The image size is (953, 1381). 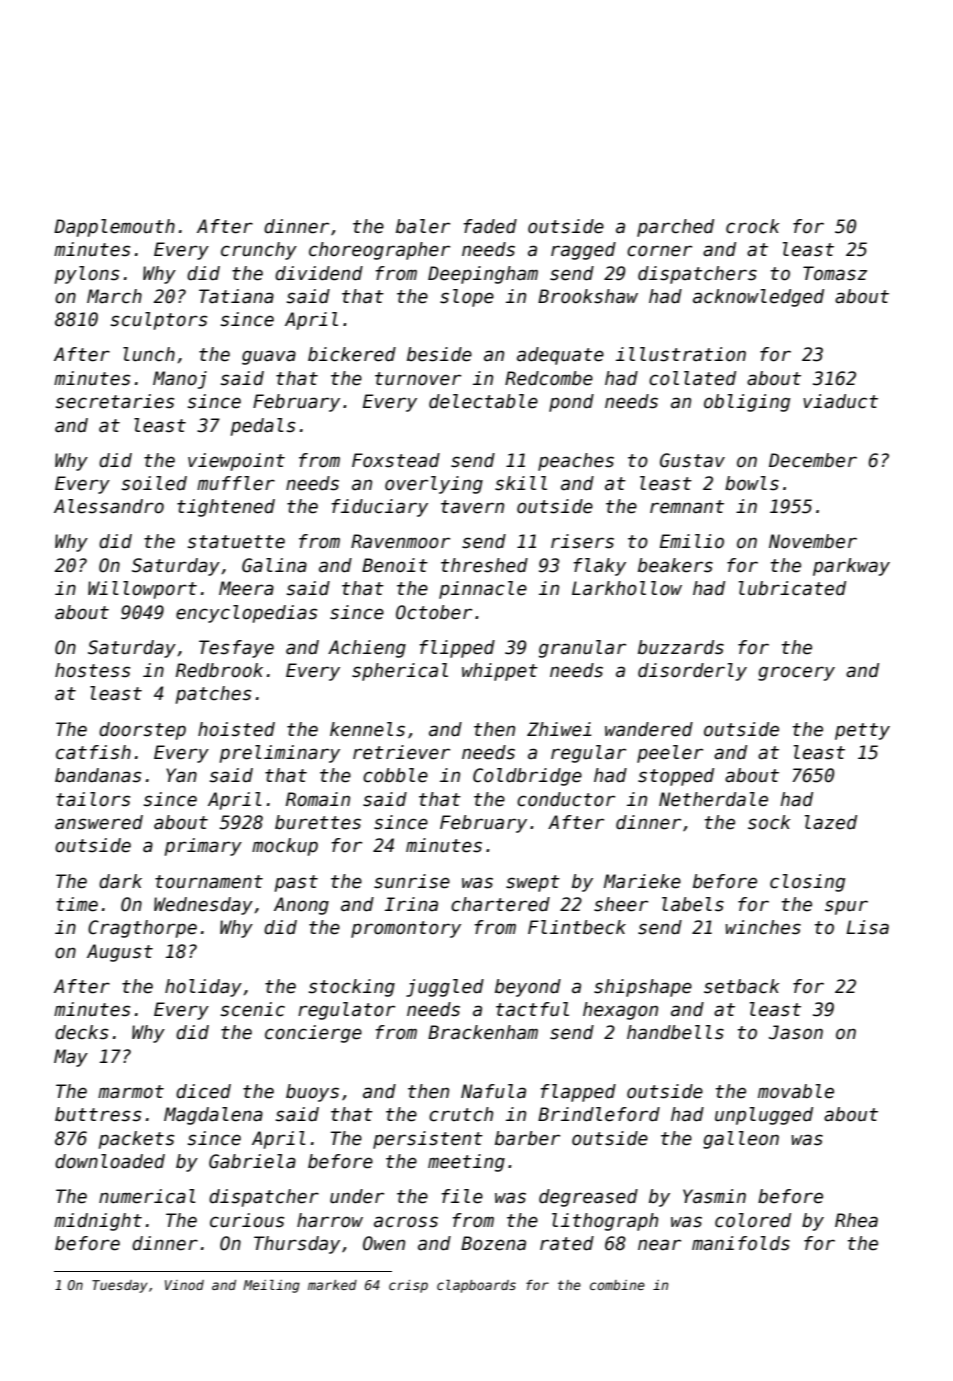 What do you see at coordinates (752, 483) in the image?
I see `bowls` at bounding box center [752, 483].
